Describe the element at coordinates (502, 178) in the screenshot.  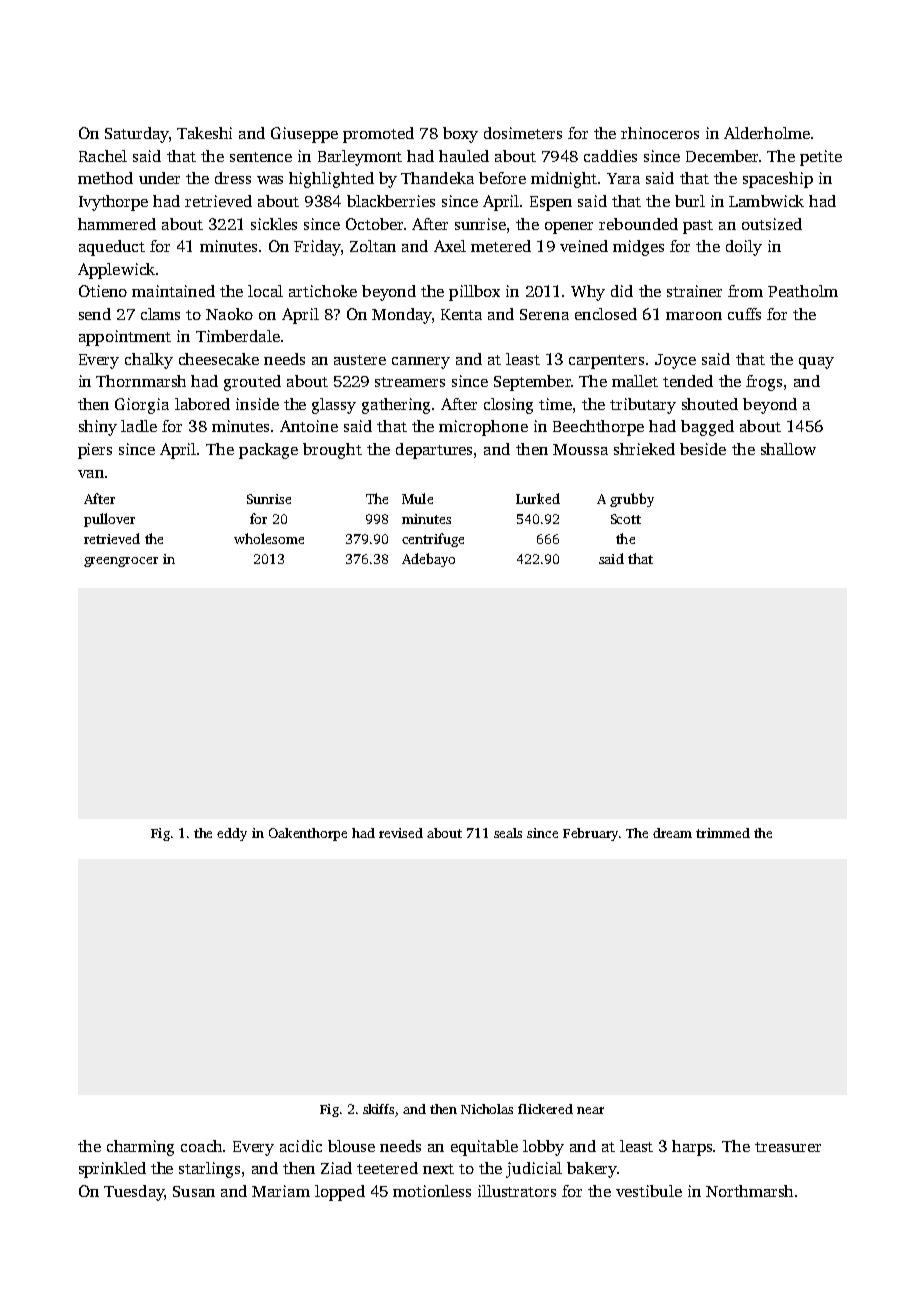
I see `before` at that location.
